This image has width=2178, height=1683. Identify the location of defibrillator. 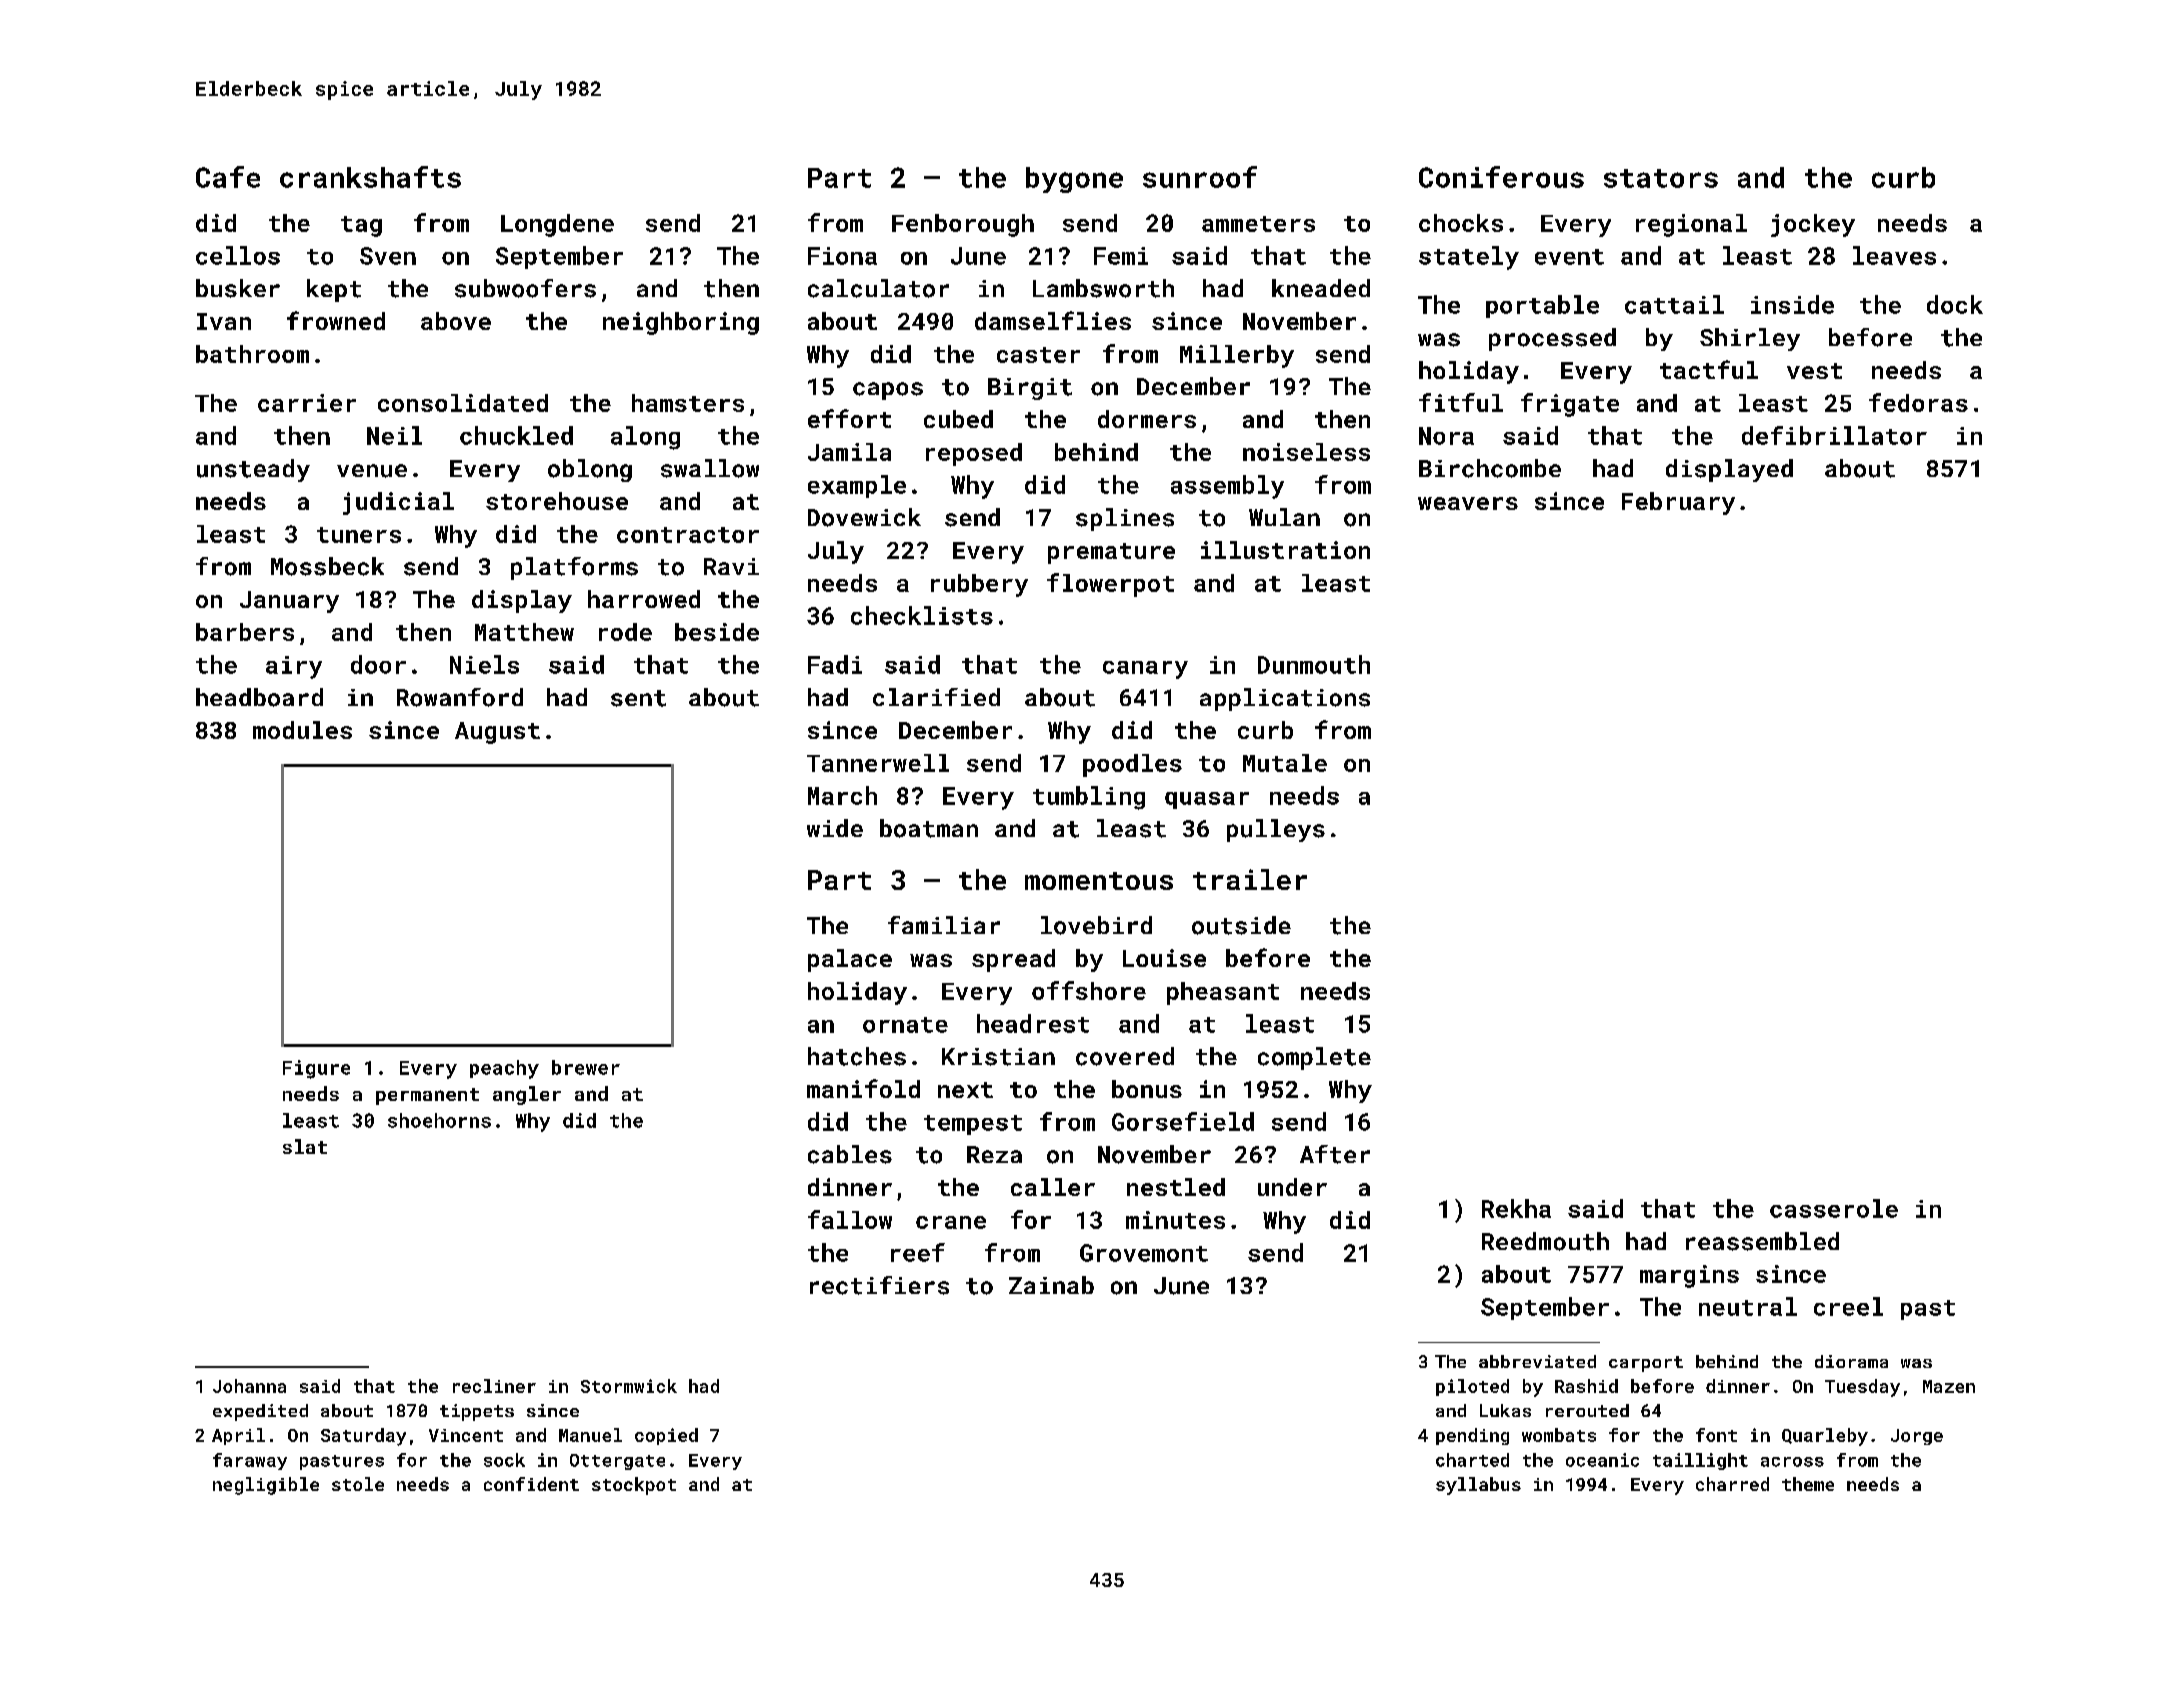
(1834, 435).
